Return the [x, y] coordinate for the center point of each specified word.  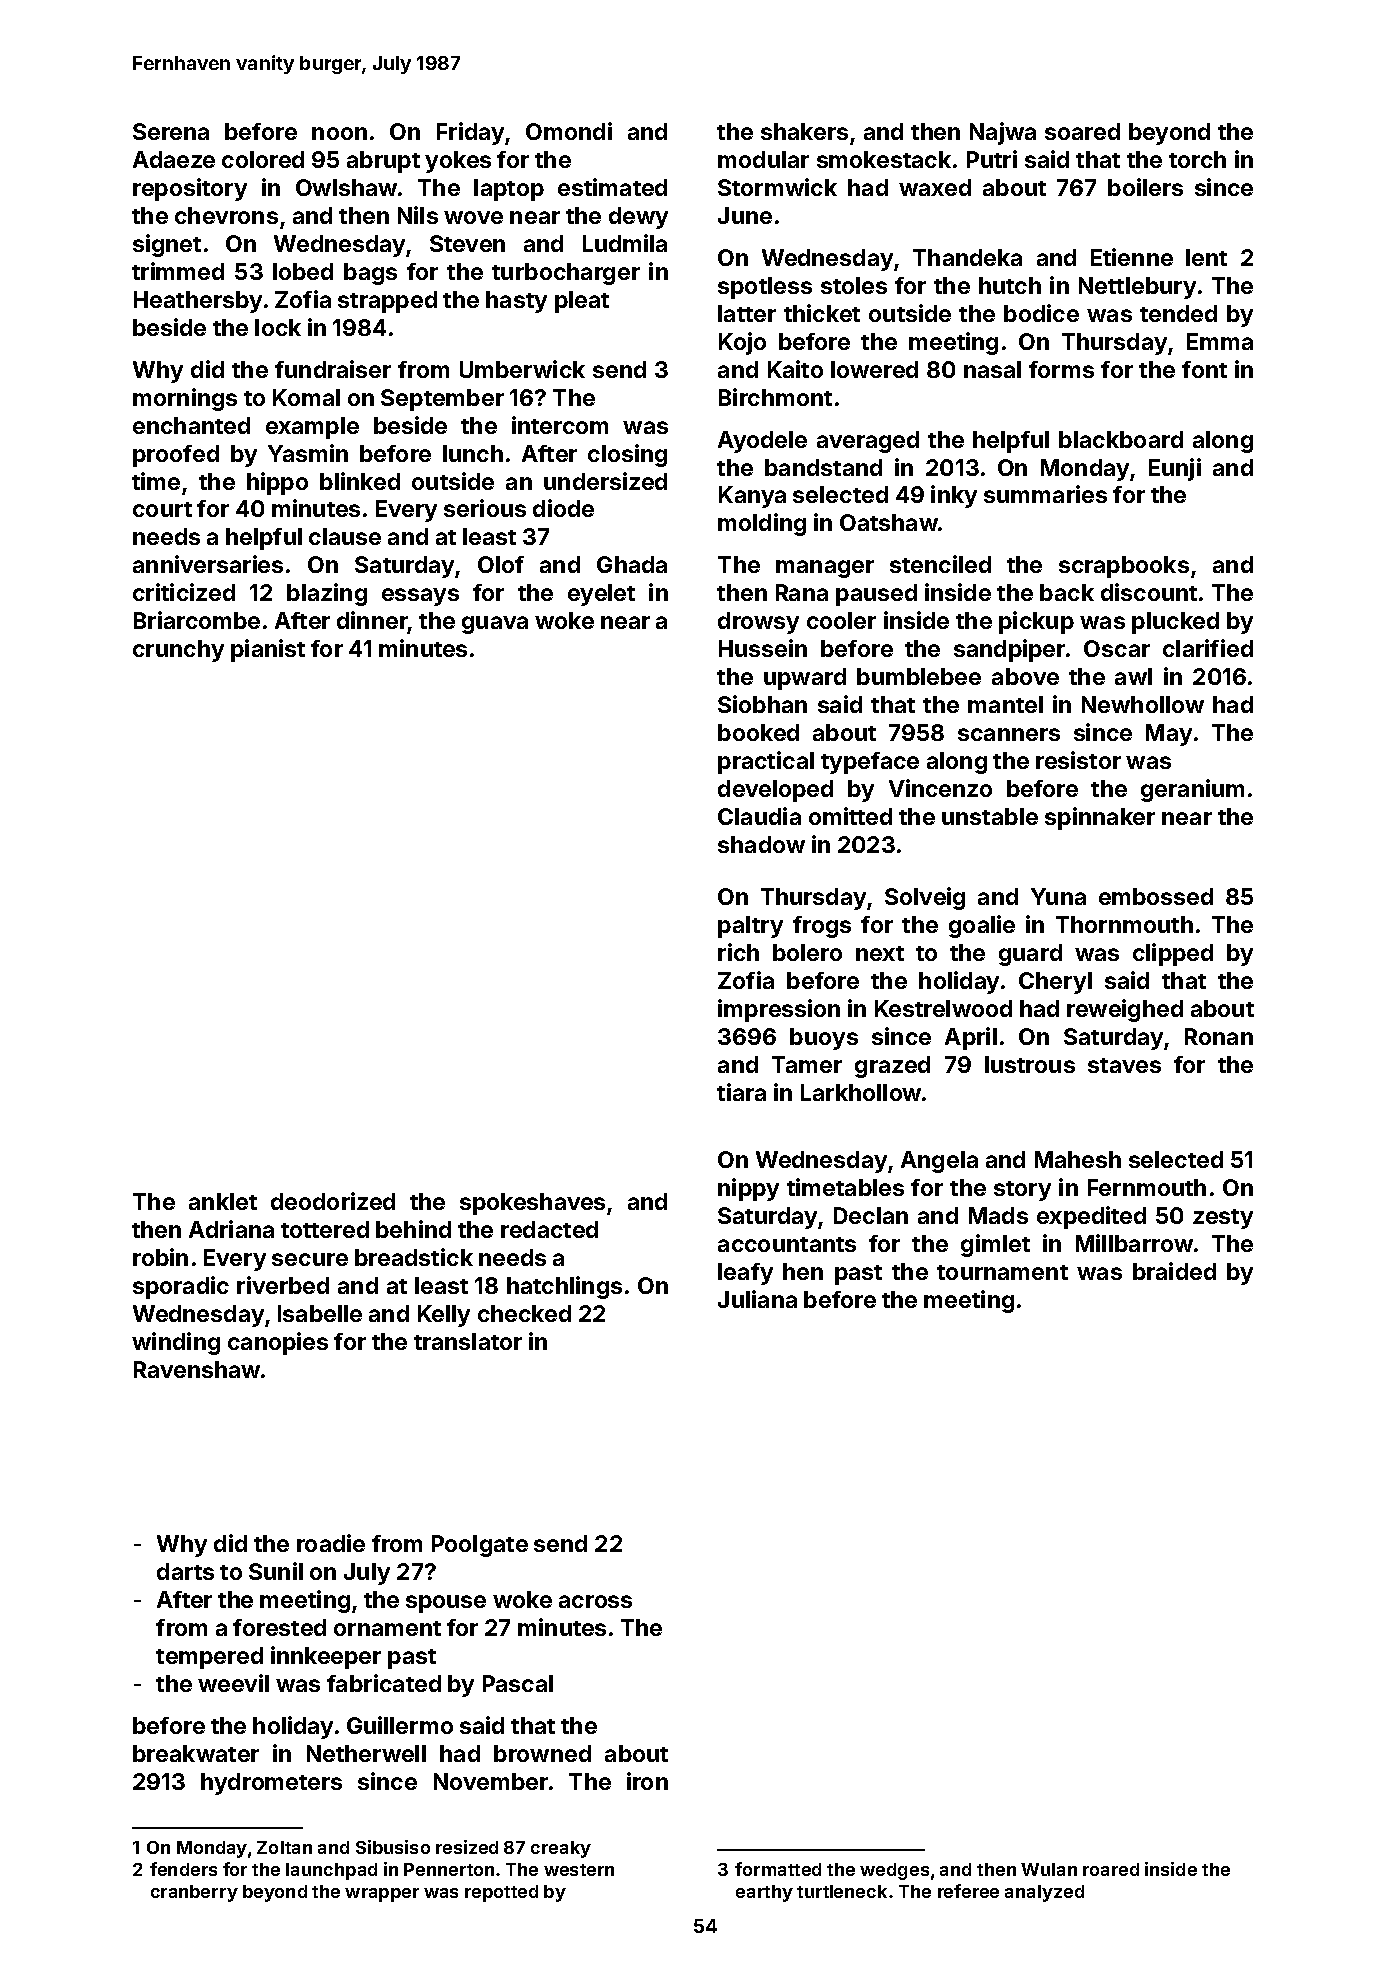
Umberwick [522, 369]
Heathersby [198, 302]
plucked [1175, 623]
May [1169, 735]
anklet [223, 1201]
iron [647, 1781]
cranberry [194, 1893]
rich [738, 952]
